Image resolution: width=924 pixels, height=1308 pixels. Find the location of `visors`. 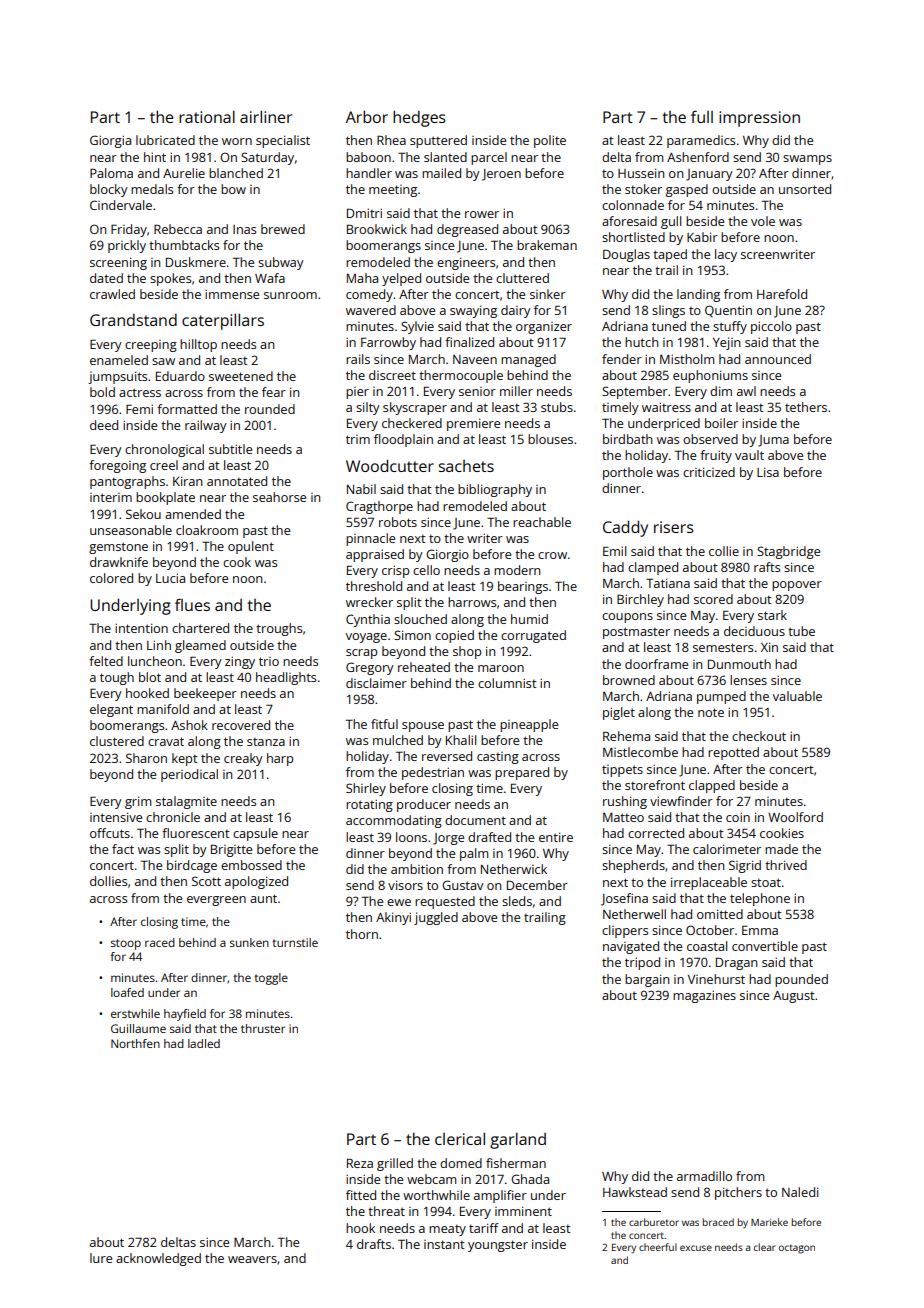

visors is located at coordinates (405, 885).
